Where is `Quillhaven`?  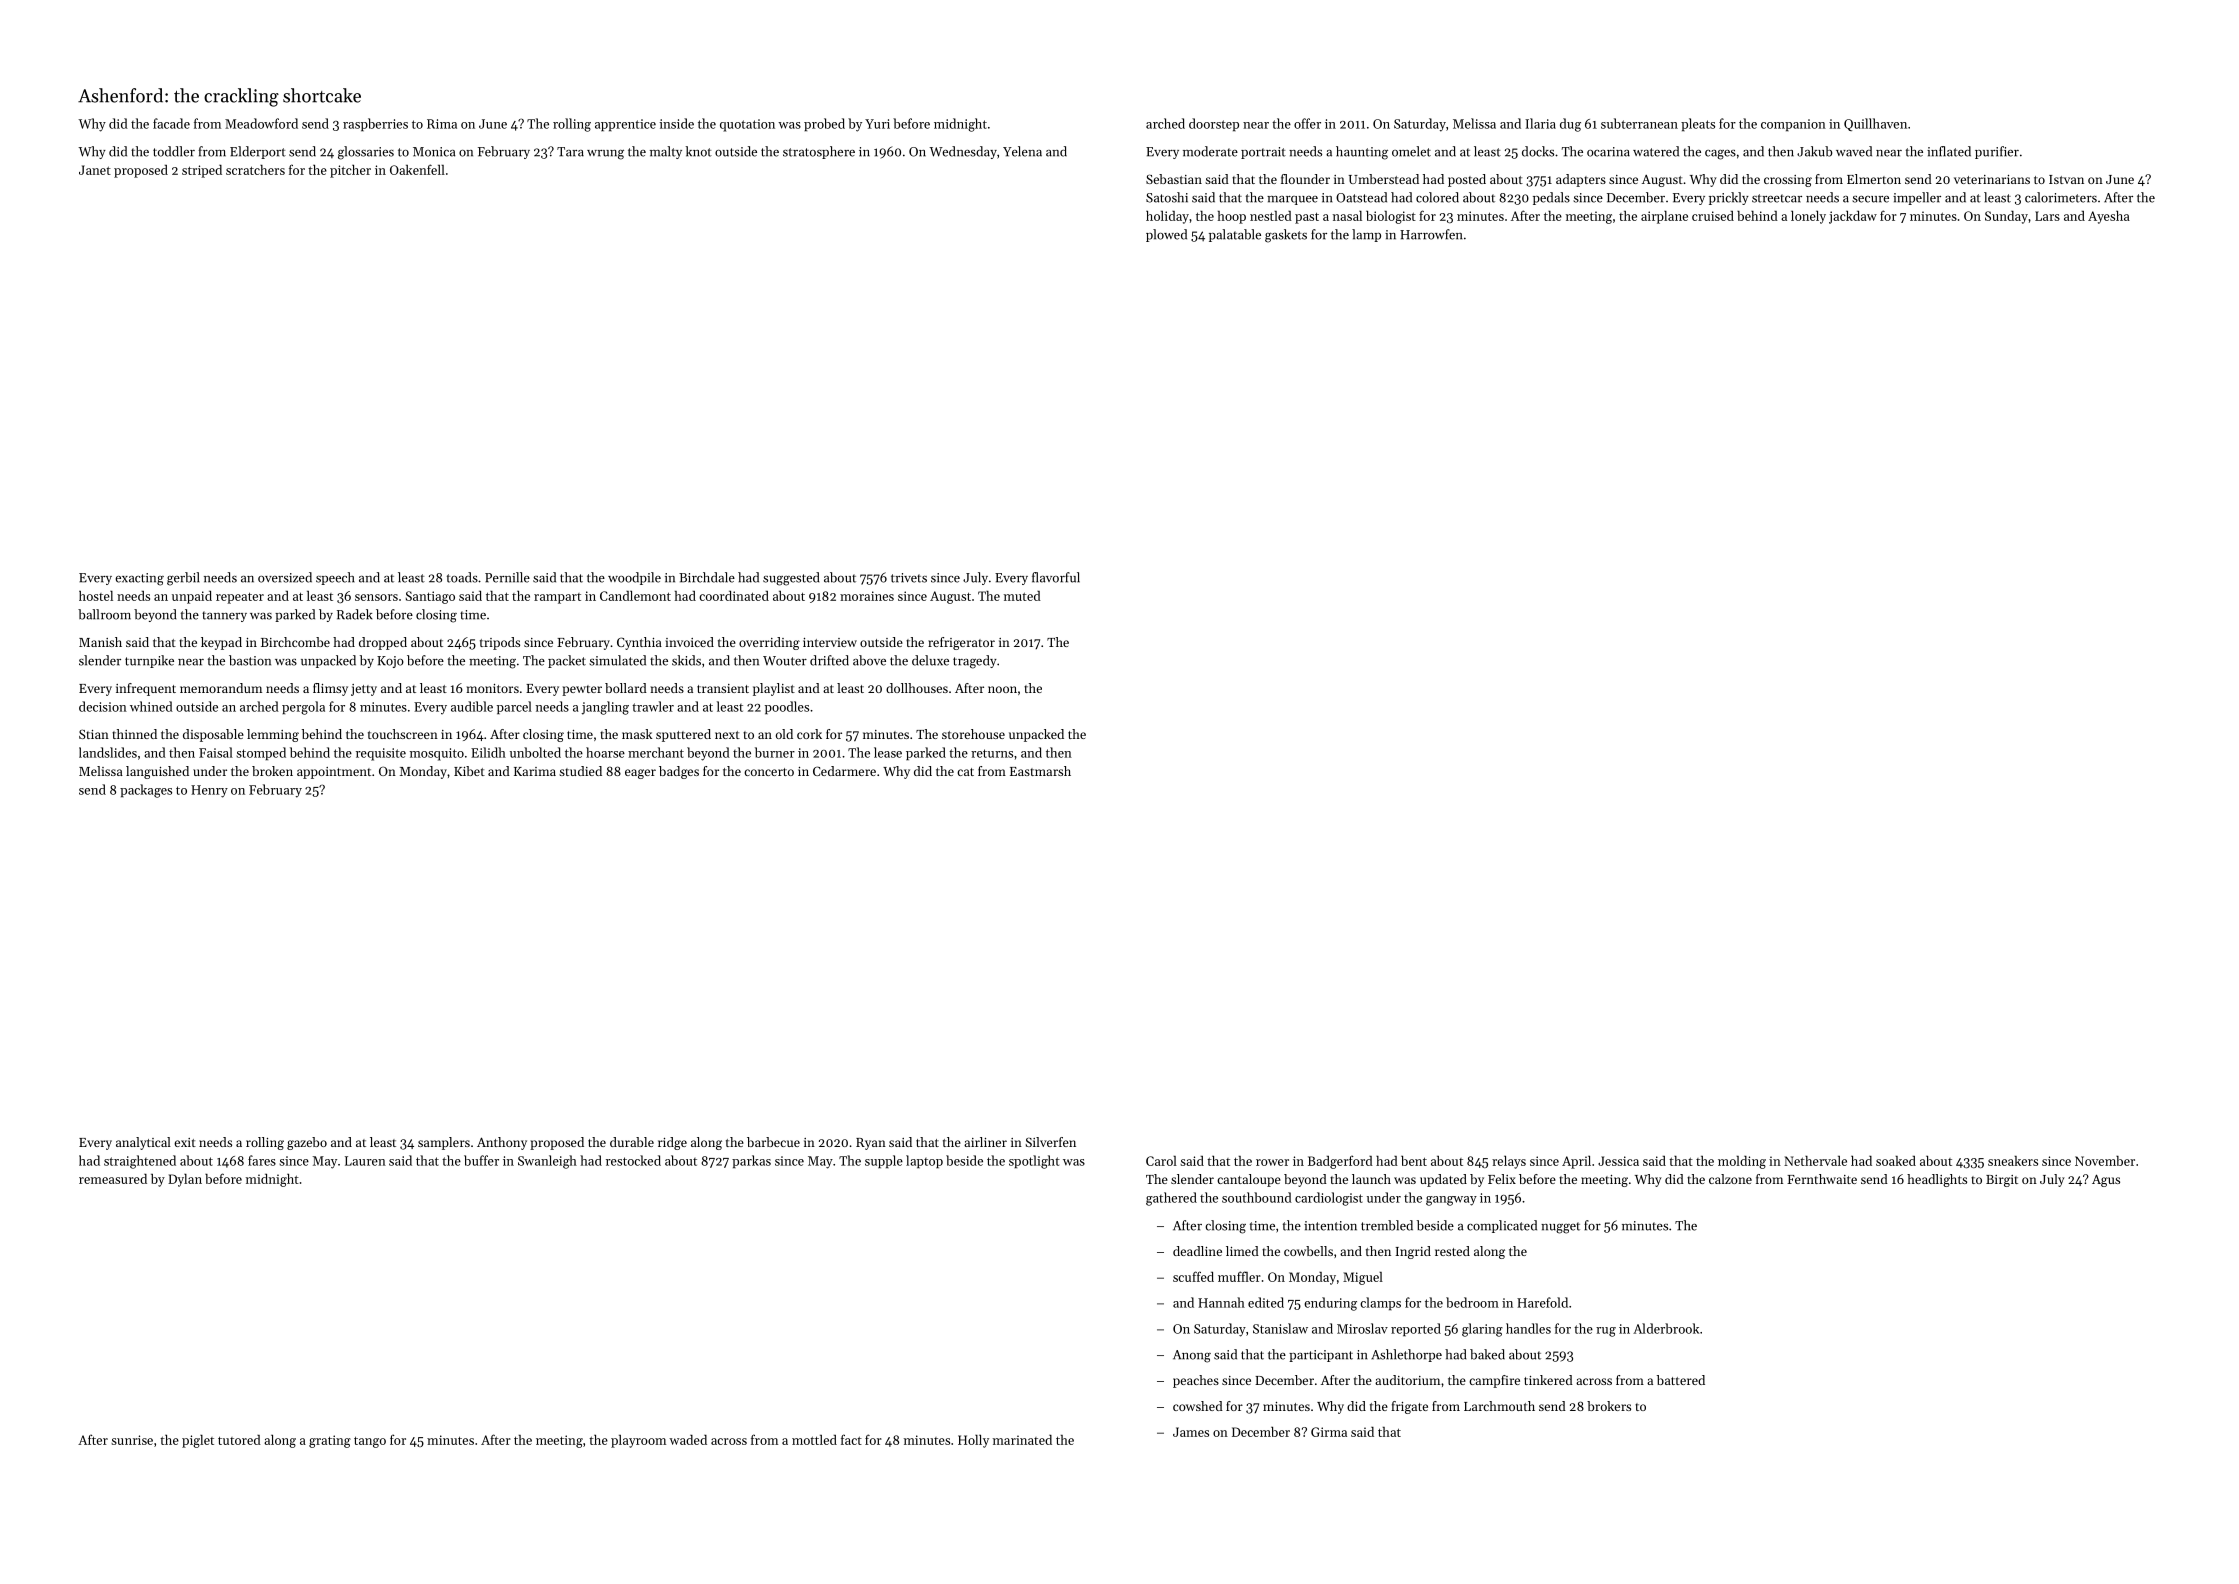 Quillhaven is located at coordinates (1875, 124).
